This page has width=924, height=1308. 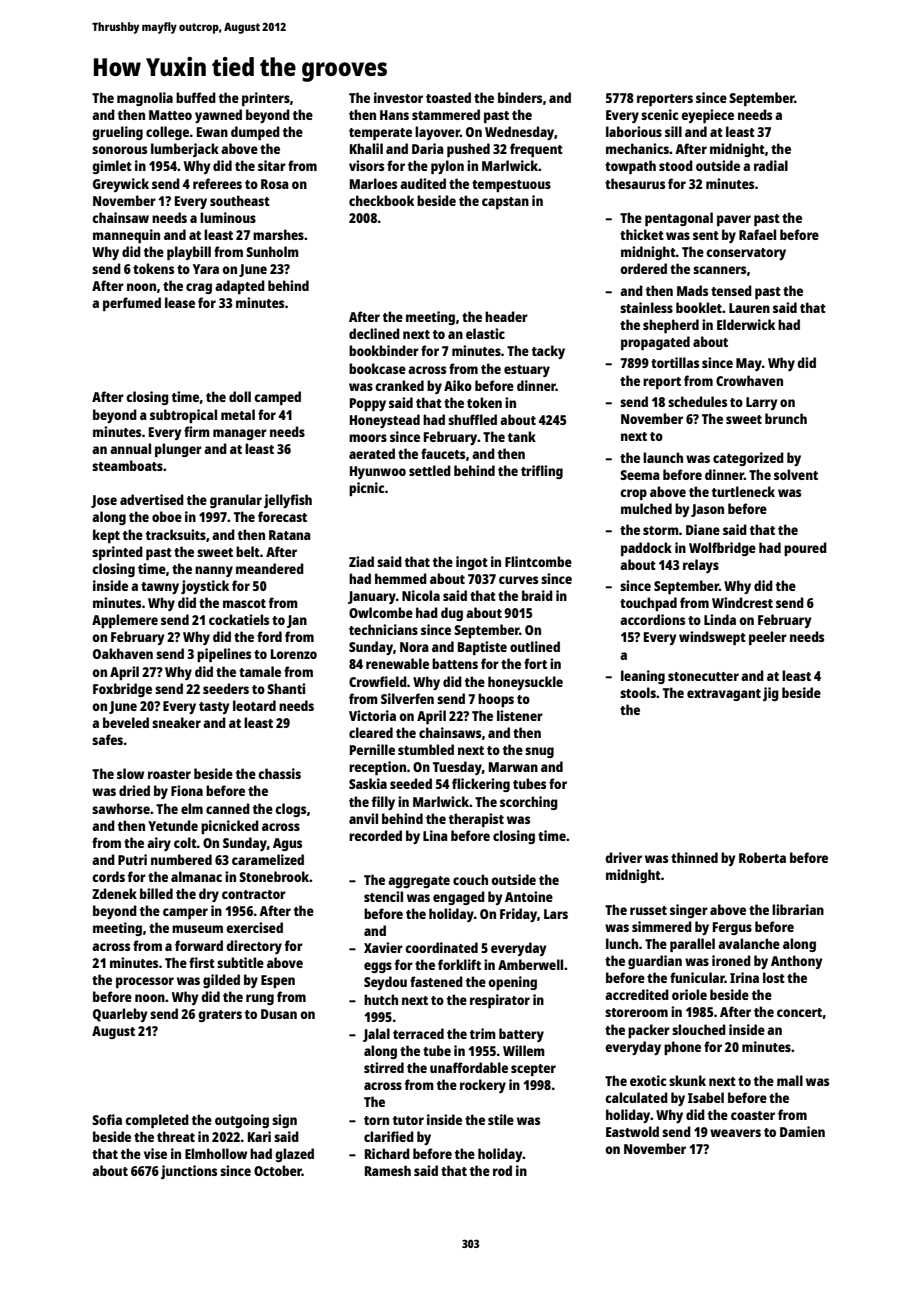 I want to click on Eastwold, so click(x=632, y=1131).
